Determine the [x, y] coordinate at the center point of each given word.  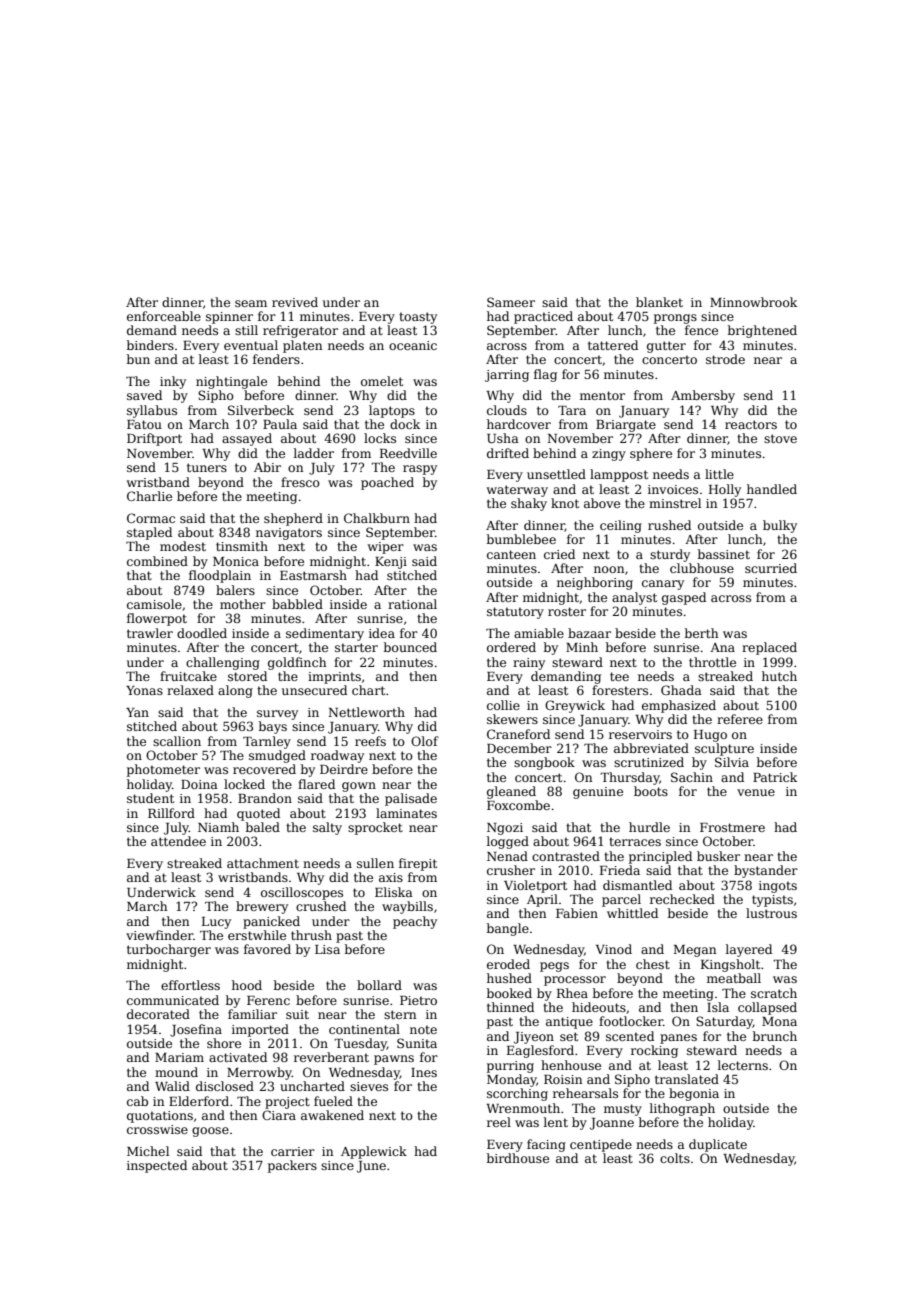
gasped [684, 598]
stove [780, 438]
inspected [157, 1166]
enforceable [164, 316]
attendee [178, 841]
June [371, 1167]
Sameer [511, 302]
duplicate [718, 1145]
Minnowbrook [753, 302]
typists [772, 901]
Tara [572, 410]
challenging [223, 663]
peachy [415, 922]
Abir [267, 467]
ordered [511, 647]
